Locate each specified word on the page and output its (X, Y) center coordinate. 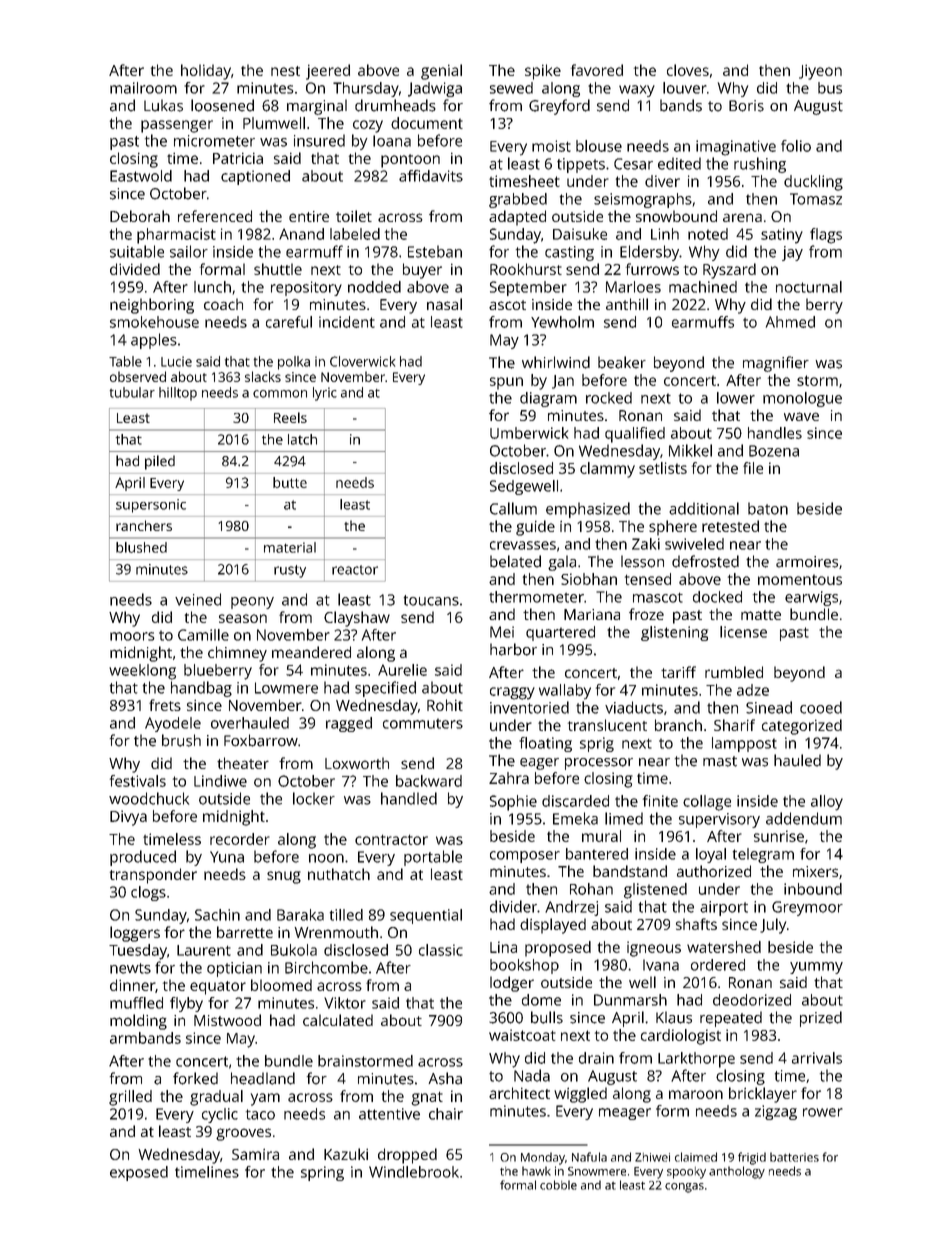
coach (223, 304)
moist (551, 146)
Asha (445, 1078)
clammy (607, 470)
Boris (746, 106)
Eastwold (141, 176)
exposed (139, 1173)
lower (736, 398)
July (773, 926)
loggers (135, 934)
